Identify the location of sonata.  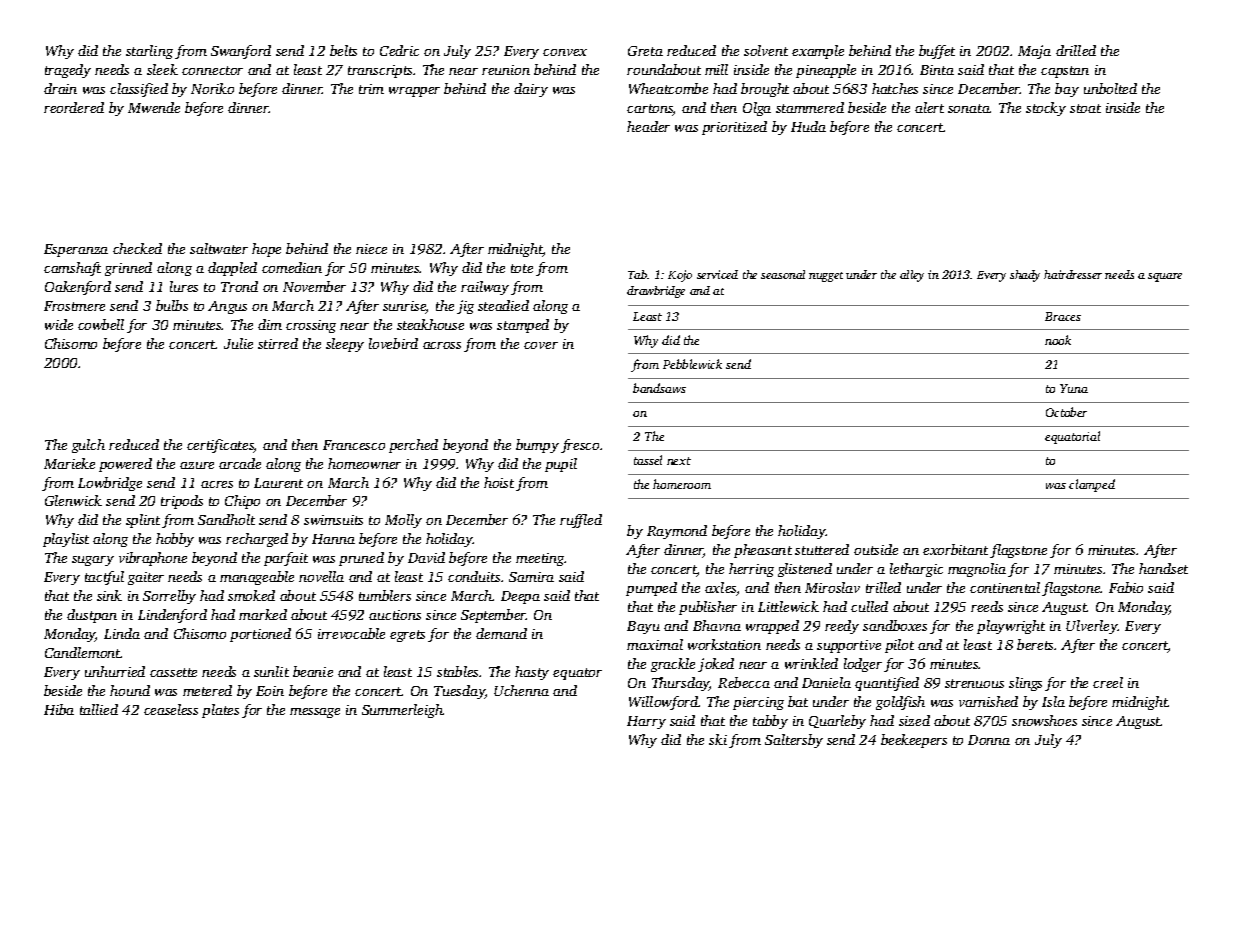
(969, 108).
